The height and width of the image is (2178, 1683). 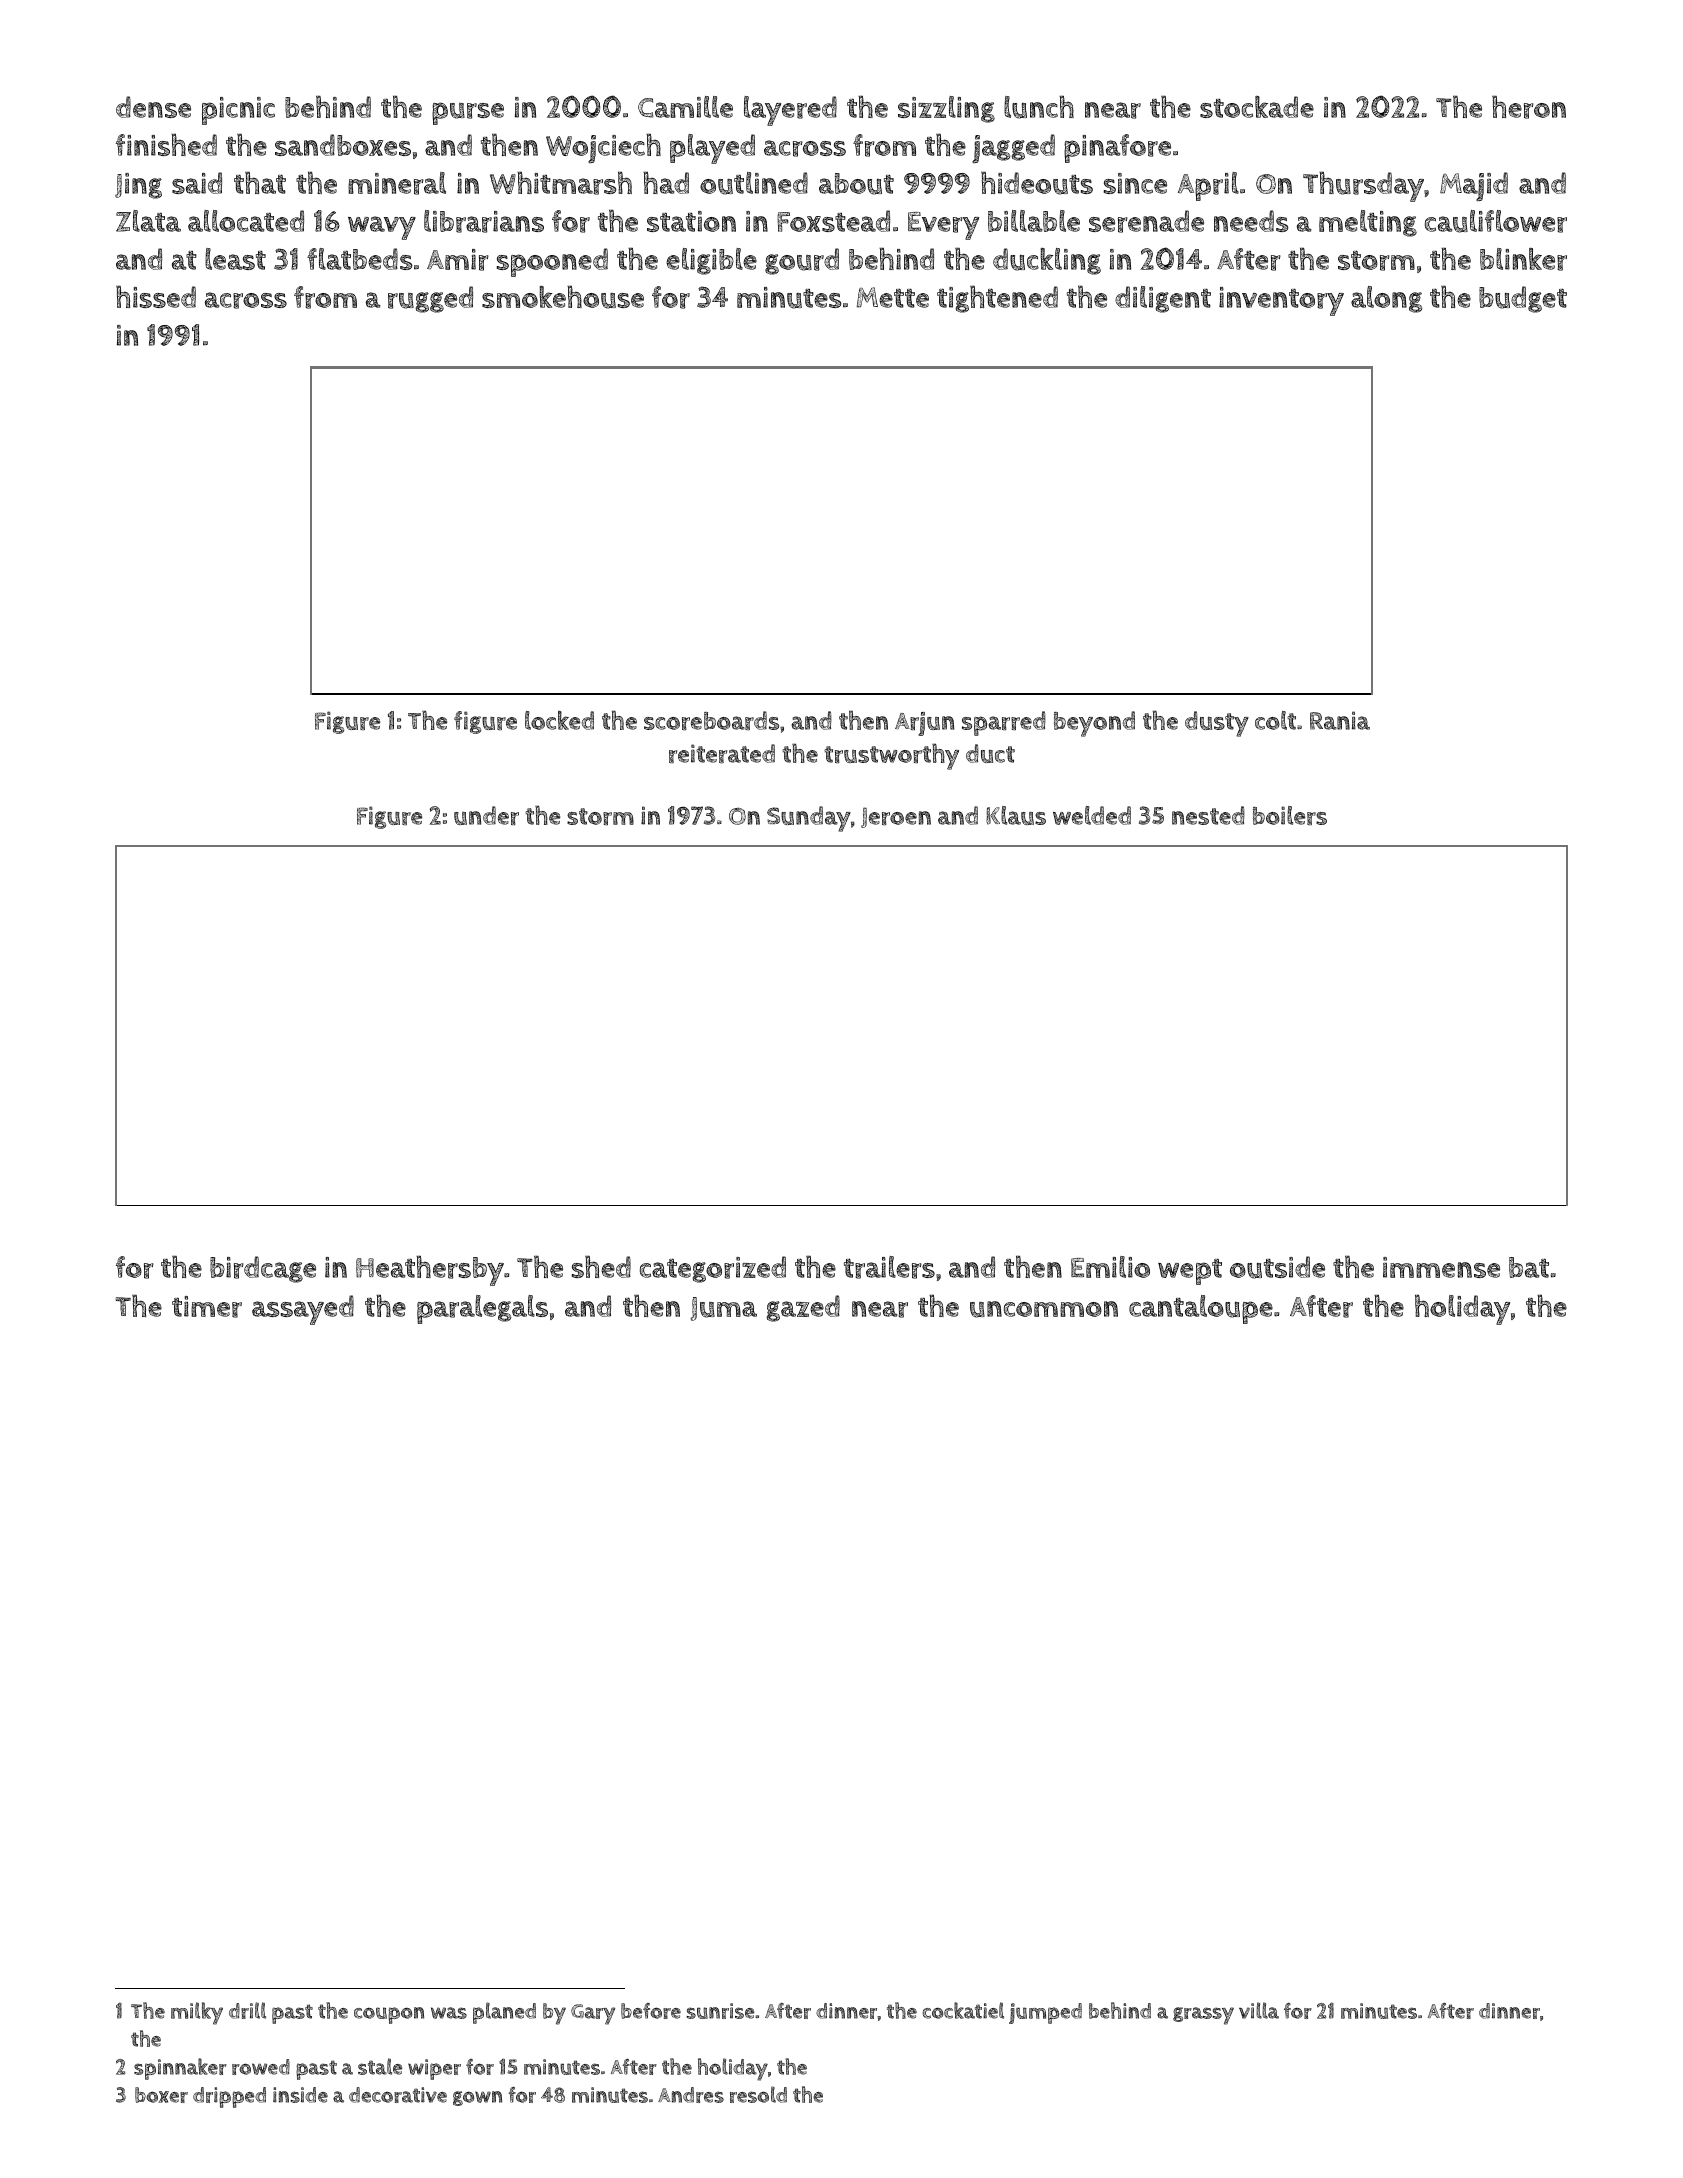 I want to click on inside, so click(x=300, y=2095).
